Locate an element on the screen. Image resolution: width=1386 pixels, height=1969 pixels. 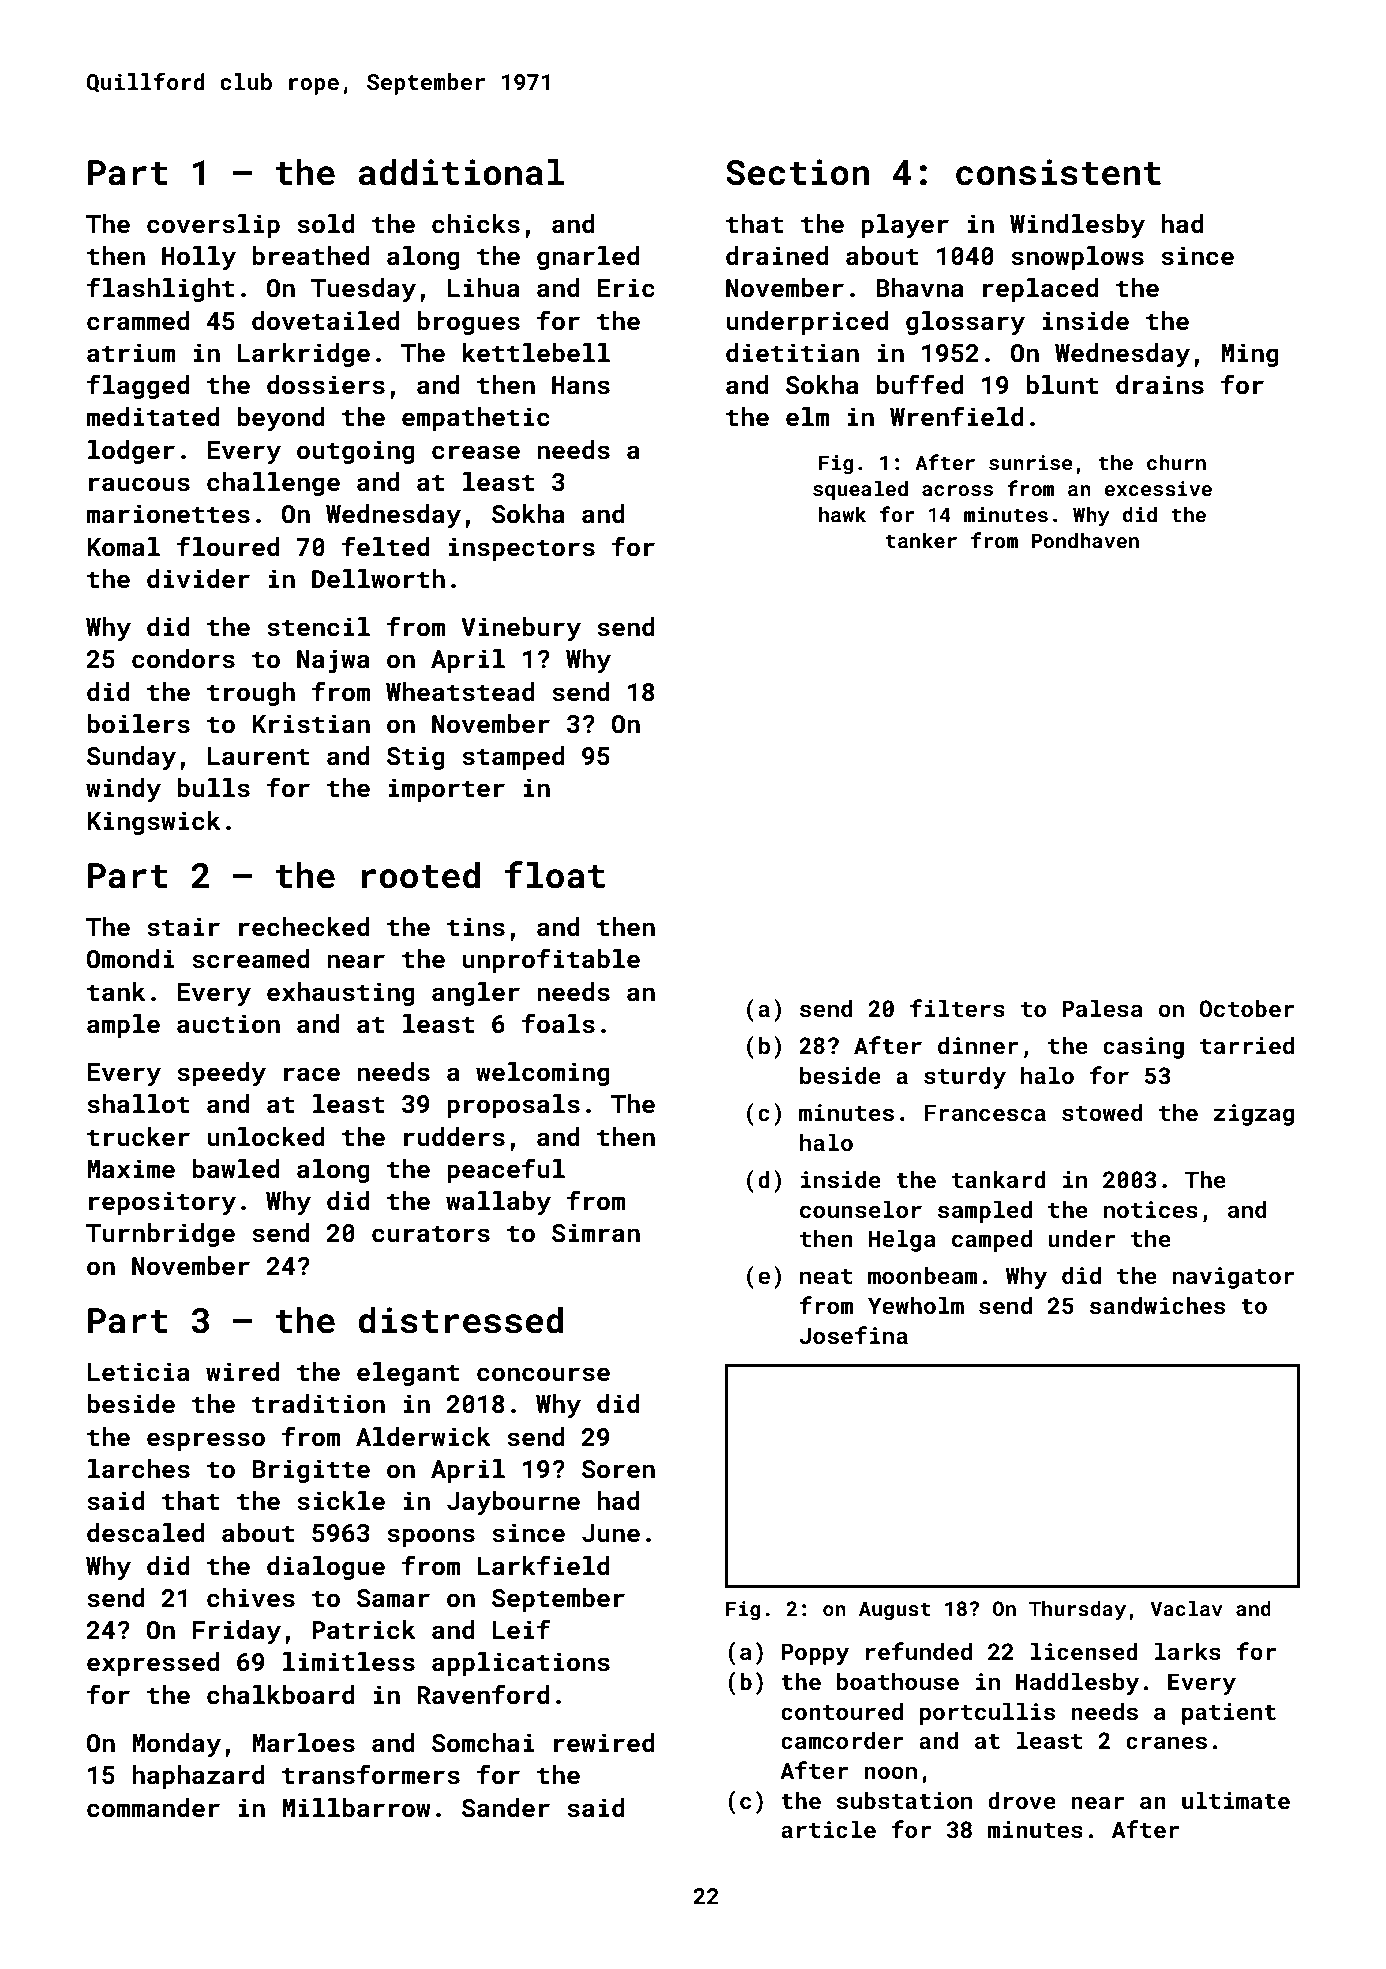
Poppy is located at coordinates (815, 1654).
